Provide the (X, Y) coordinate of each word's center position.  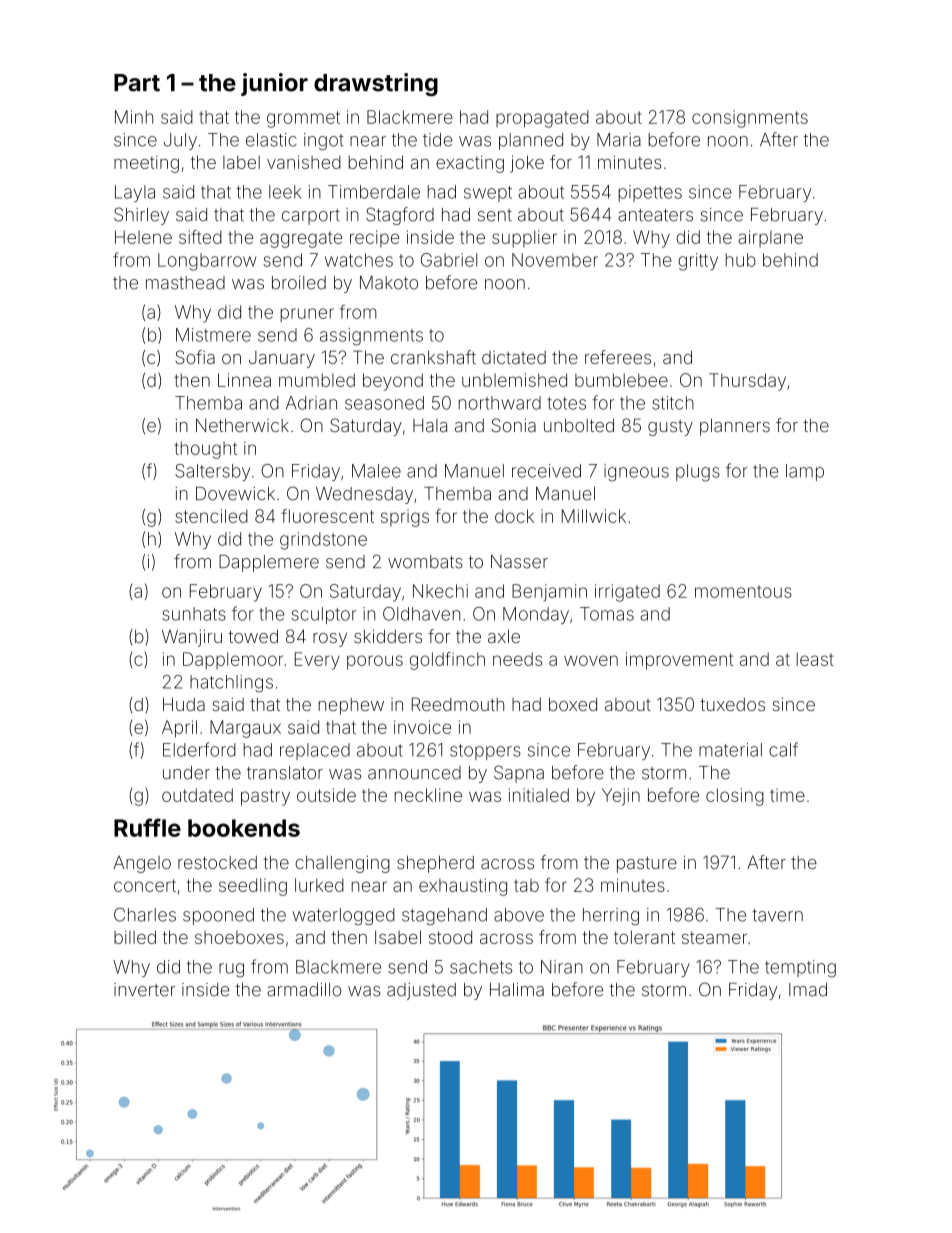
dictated (514, 357)
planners (735, 427)
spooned (218, 916)
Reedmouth (458, 704)
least (815, 659)
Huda (184, 704)
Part (137, 83)
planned (531, 141)
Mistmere (213, 335)
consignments (750, 119)
